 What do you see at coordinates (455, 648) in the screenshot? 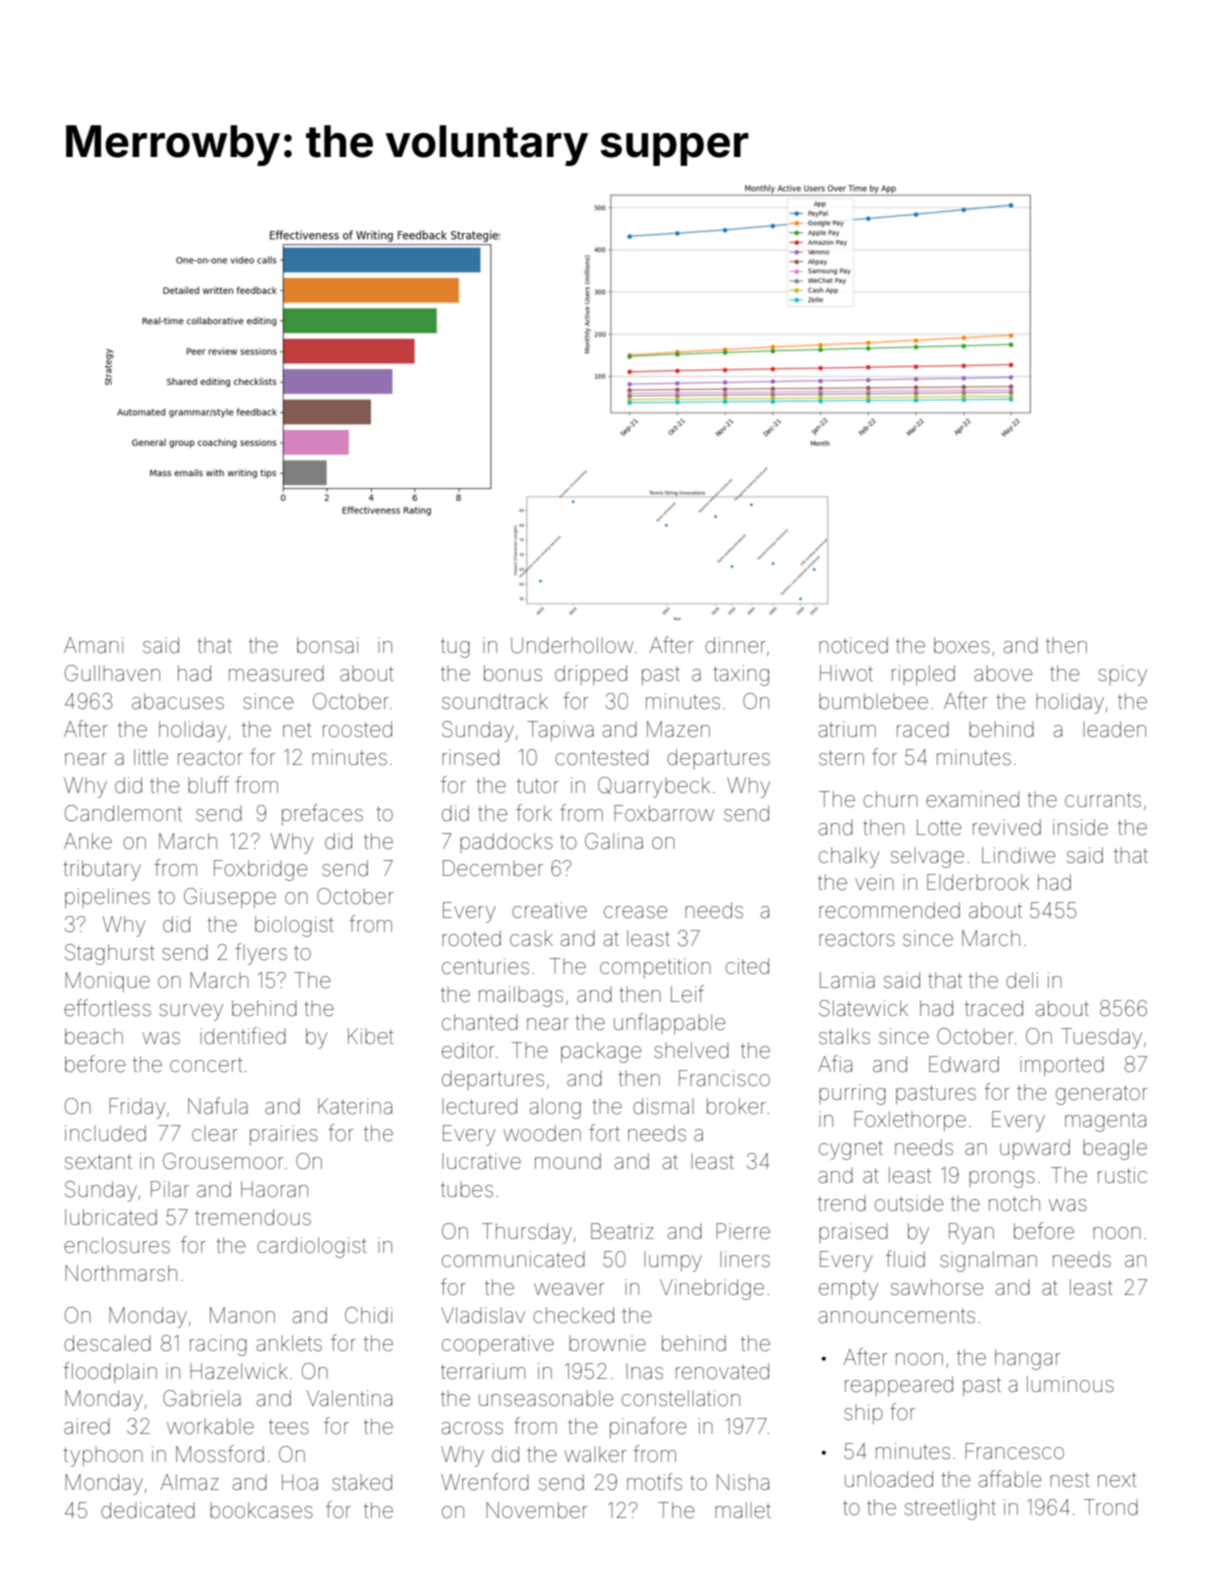
I see `tug` at bounding box center [455, 648].
